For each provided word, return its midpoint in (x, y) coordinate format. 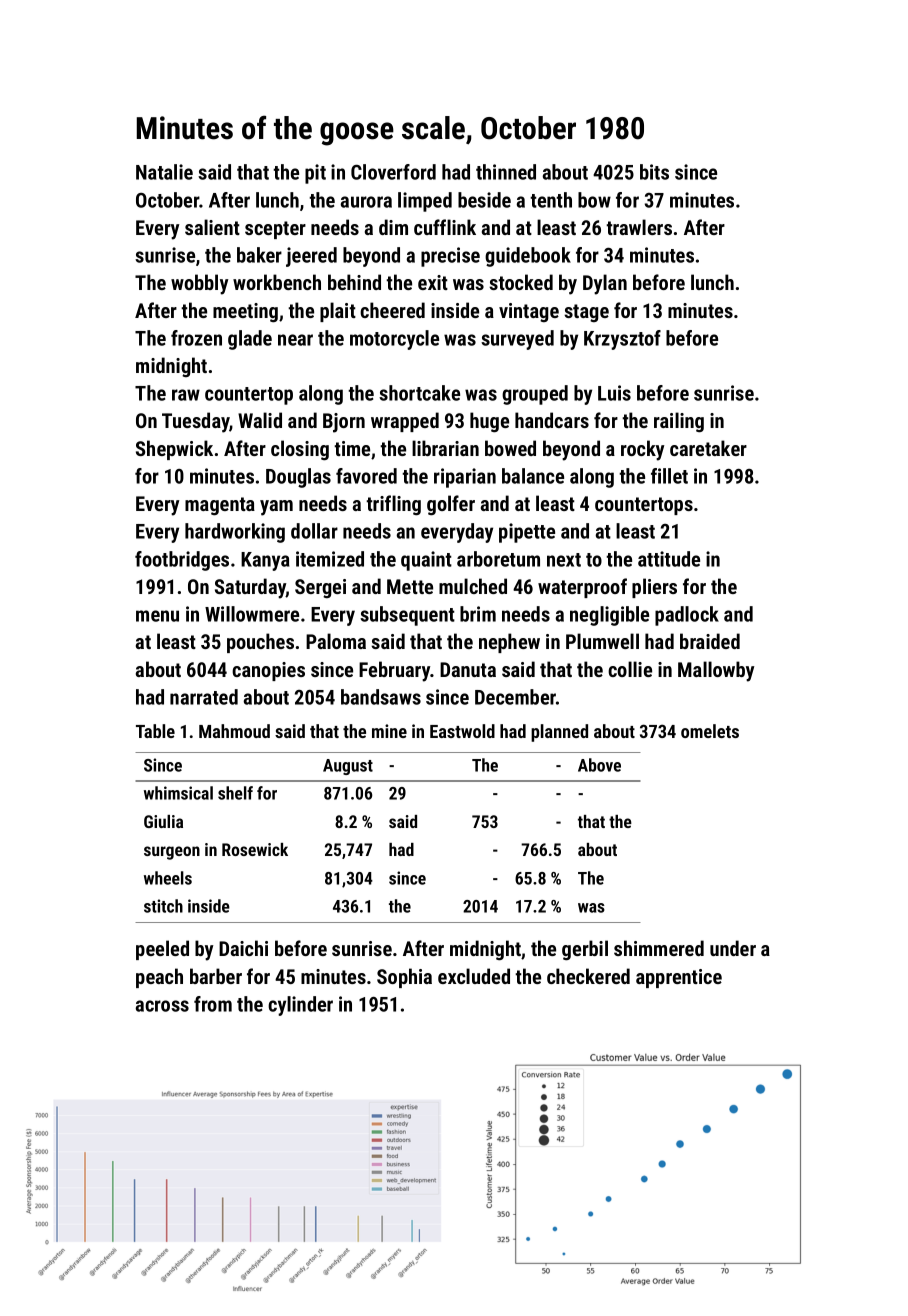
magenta (220, 506)
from (213, 1004)
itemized (330, 559)
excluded (474, 976)
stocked (521, 282)
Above (599, 765)
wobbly (199, 284)
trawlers (639, 227)
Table (155, 731)
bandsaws (381, 697)
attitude (669, 559)
